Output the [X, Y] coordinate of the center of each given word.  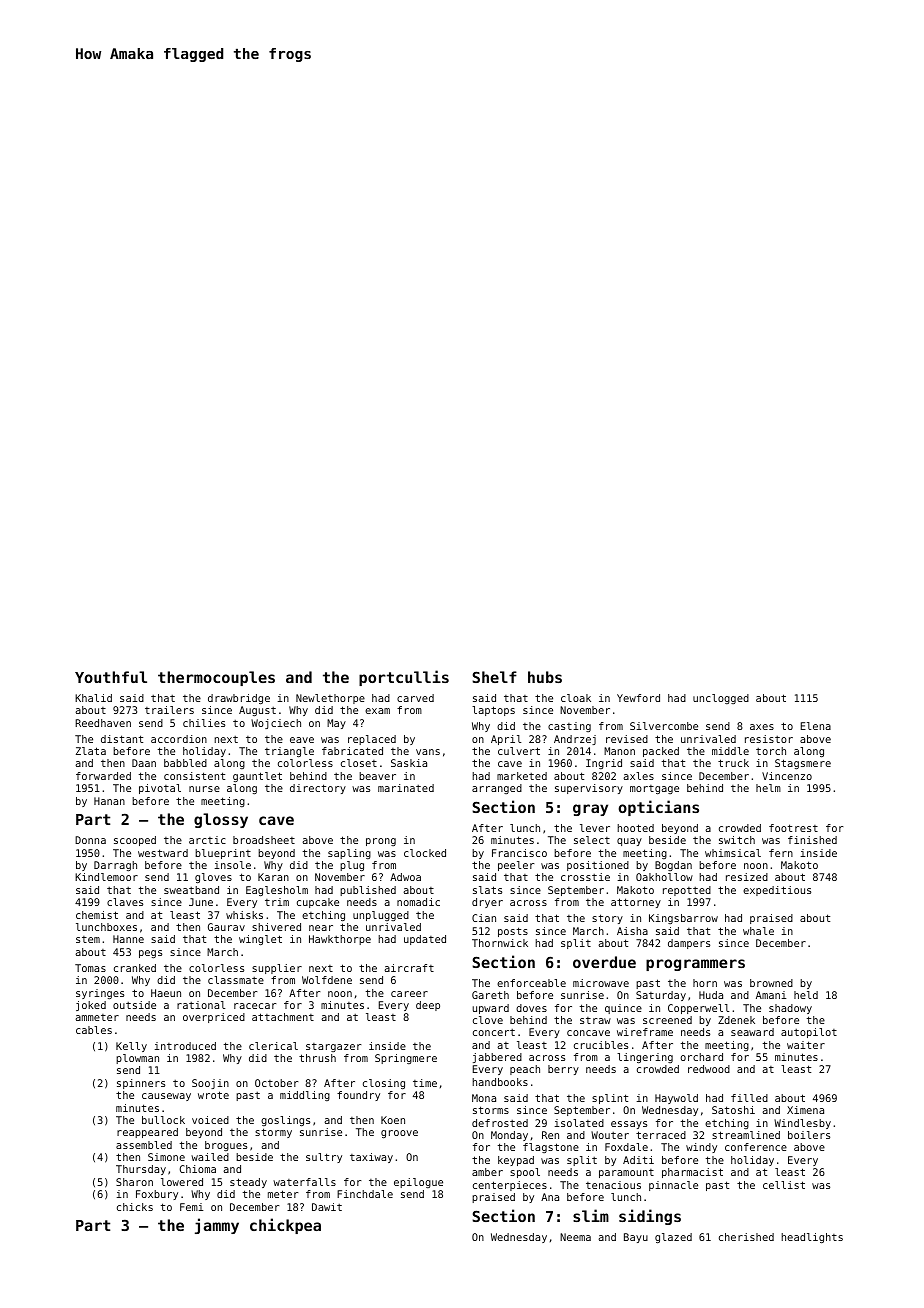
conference [756, 1147]
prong [381, 842]
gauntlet [257, 777]
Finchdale [365, 1194]
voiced [210, 1120]
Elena [816, 726]
